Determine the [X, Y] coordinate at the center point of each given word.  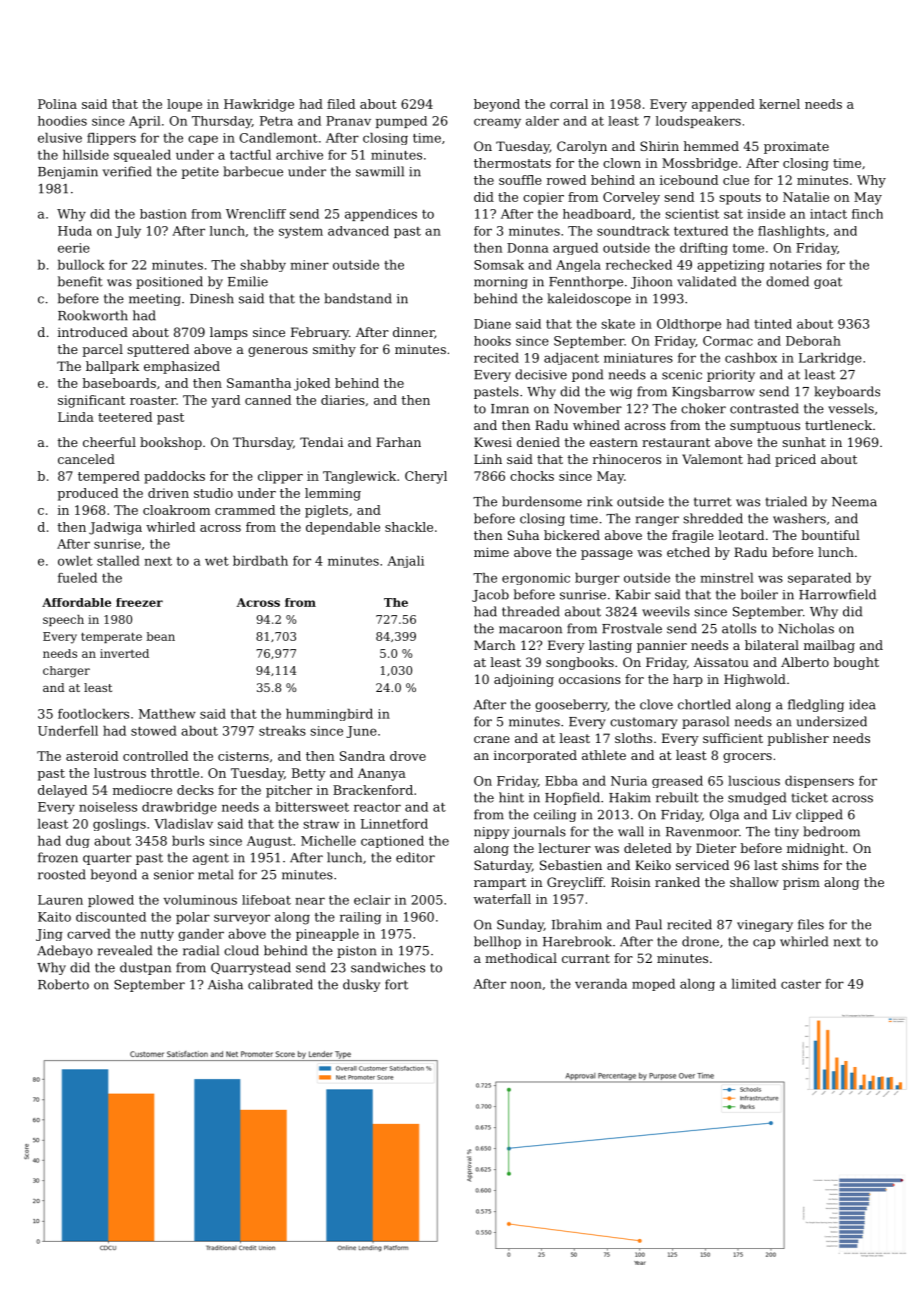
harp [688, 680]
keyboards [847, 392]
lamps [229, 333]
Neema [854, 502]
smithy [334, 350]
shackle [409, 527]
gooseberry [571, 705]
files [811, 924]
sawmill [380, 171]
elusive [60, 138]
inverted [124, 653]
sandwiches [388, 967]
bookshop [171, 443]
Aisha [225, 984]
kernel [779, 104]
